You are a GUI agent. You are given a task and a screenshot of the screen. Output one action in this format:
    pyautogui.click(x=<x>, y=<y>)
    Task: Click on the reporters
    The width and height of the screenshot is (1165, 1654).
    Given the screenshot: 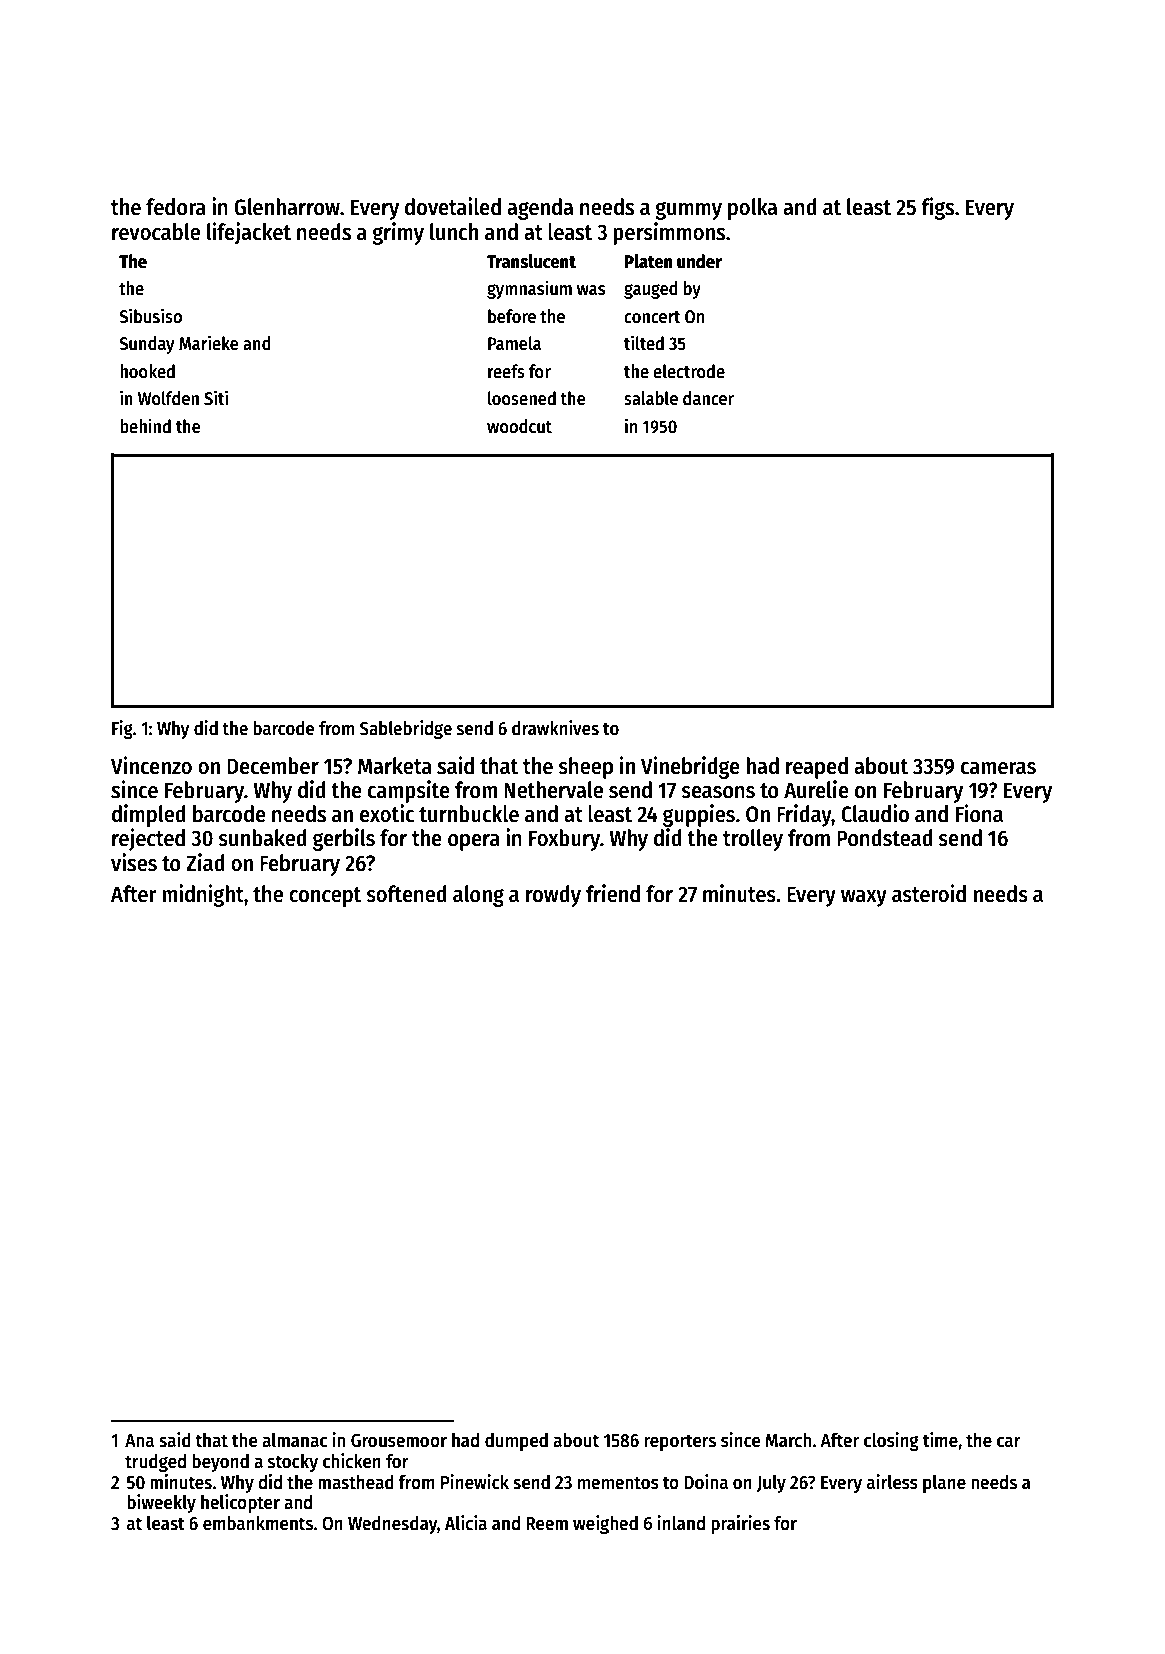 What is the action you would take?
    pyautogui.click(x=680, y=1442)
